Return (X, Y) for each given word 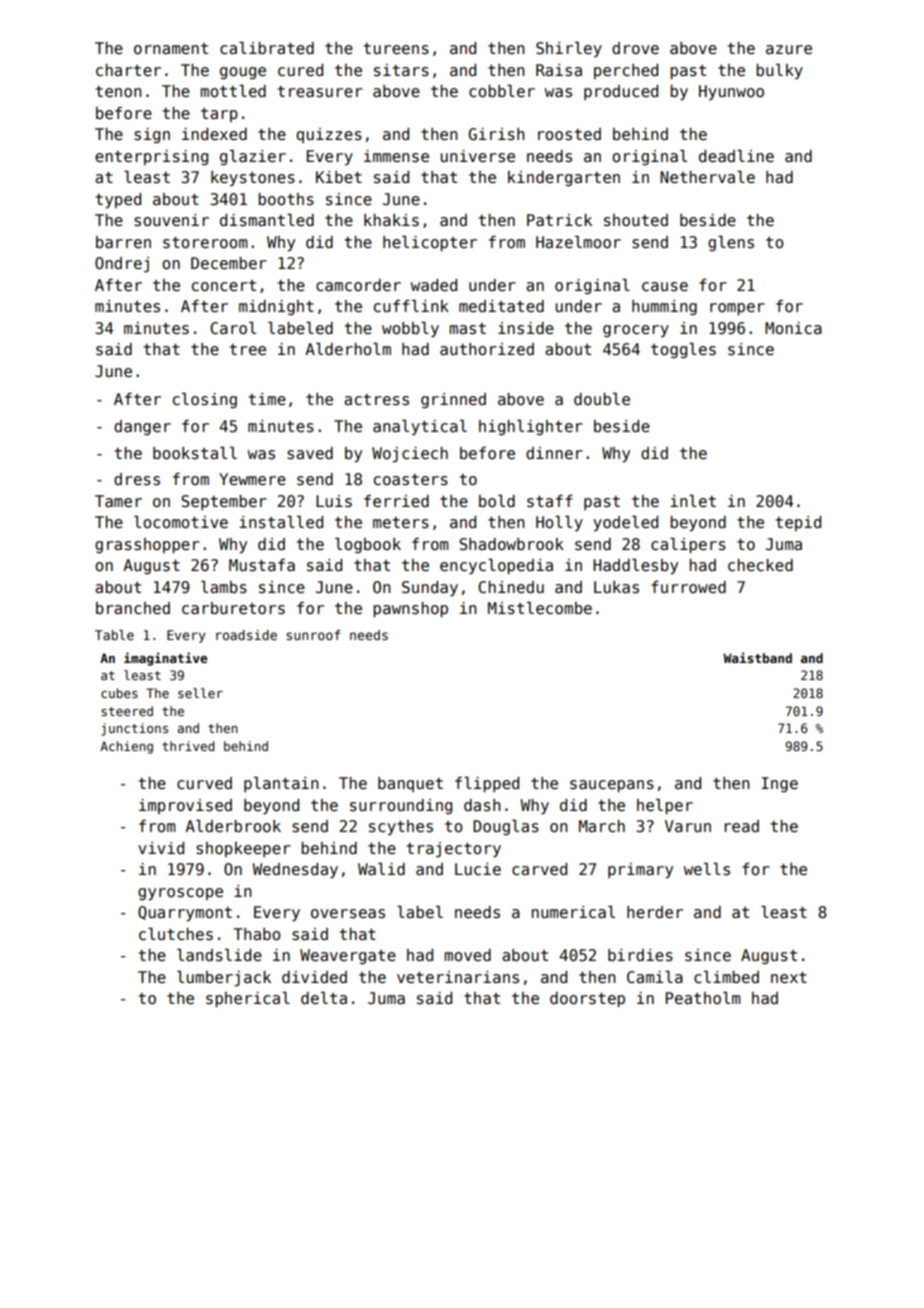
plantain (281, 784)
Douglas (506, 827)
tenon (118, 91)
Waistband (757, 657)
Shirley (569, 49)
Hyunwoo (731, 92)
